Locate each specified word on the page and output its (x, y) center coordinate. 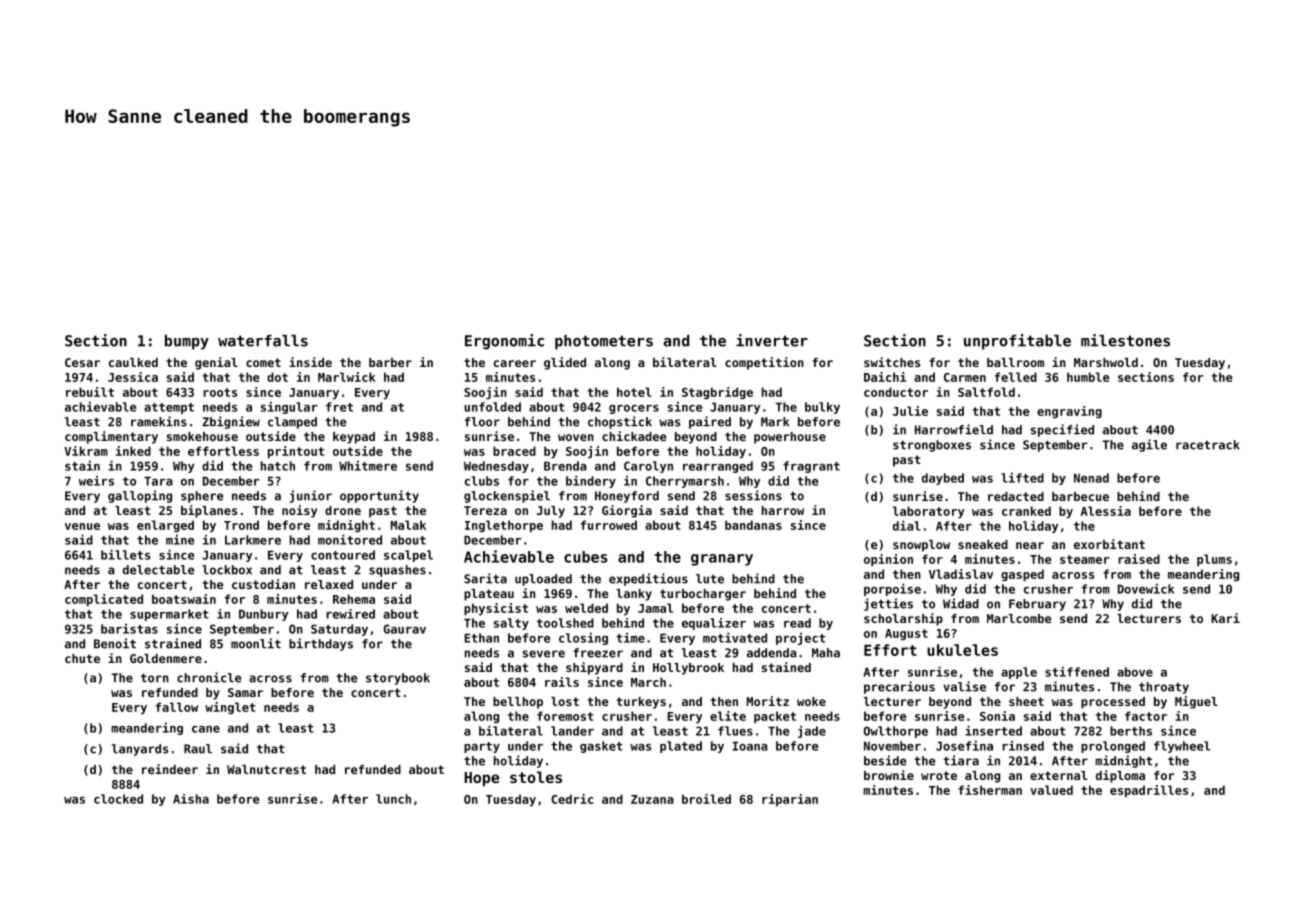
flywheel (1182, 747)
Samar (245, 692)
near (1030, 545)
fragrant (811, 467)
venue (82, 526)
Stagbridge (717, 393)
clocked (118, 799)
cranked (1026, 511)
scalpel (408, 556)
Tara (158, 481)
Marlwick (346, 377)
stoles (536, 777)
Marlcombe (1019, 618)
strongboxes (932, 446)
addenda (772, 653)
